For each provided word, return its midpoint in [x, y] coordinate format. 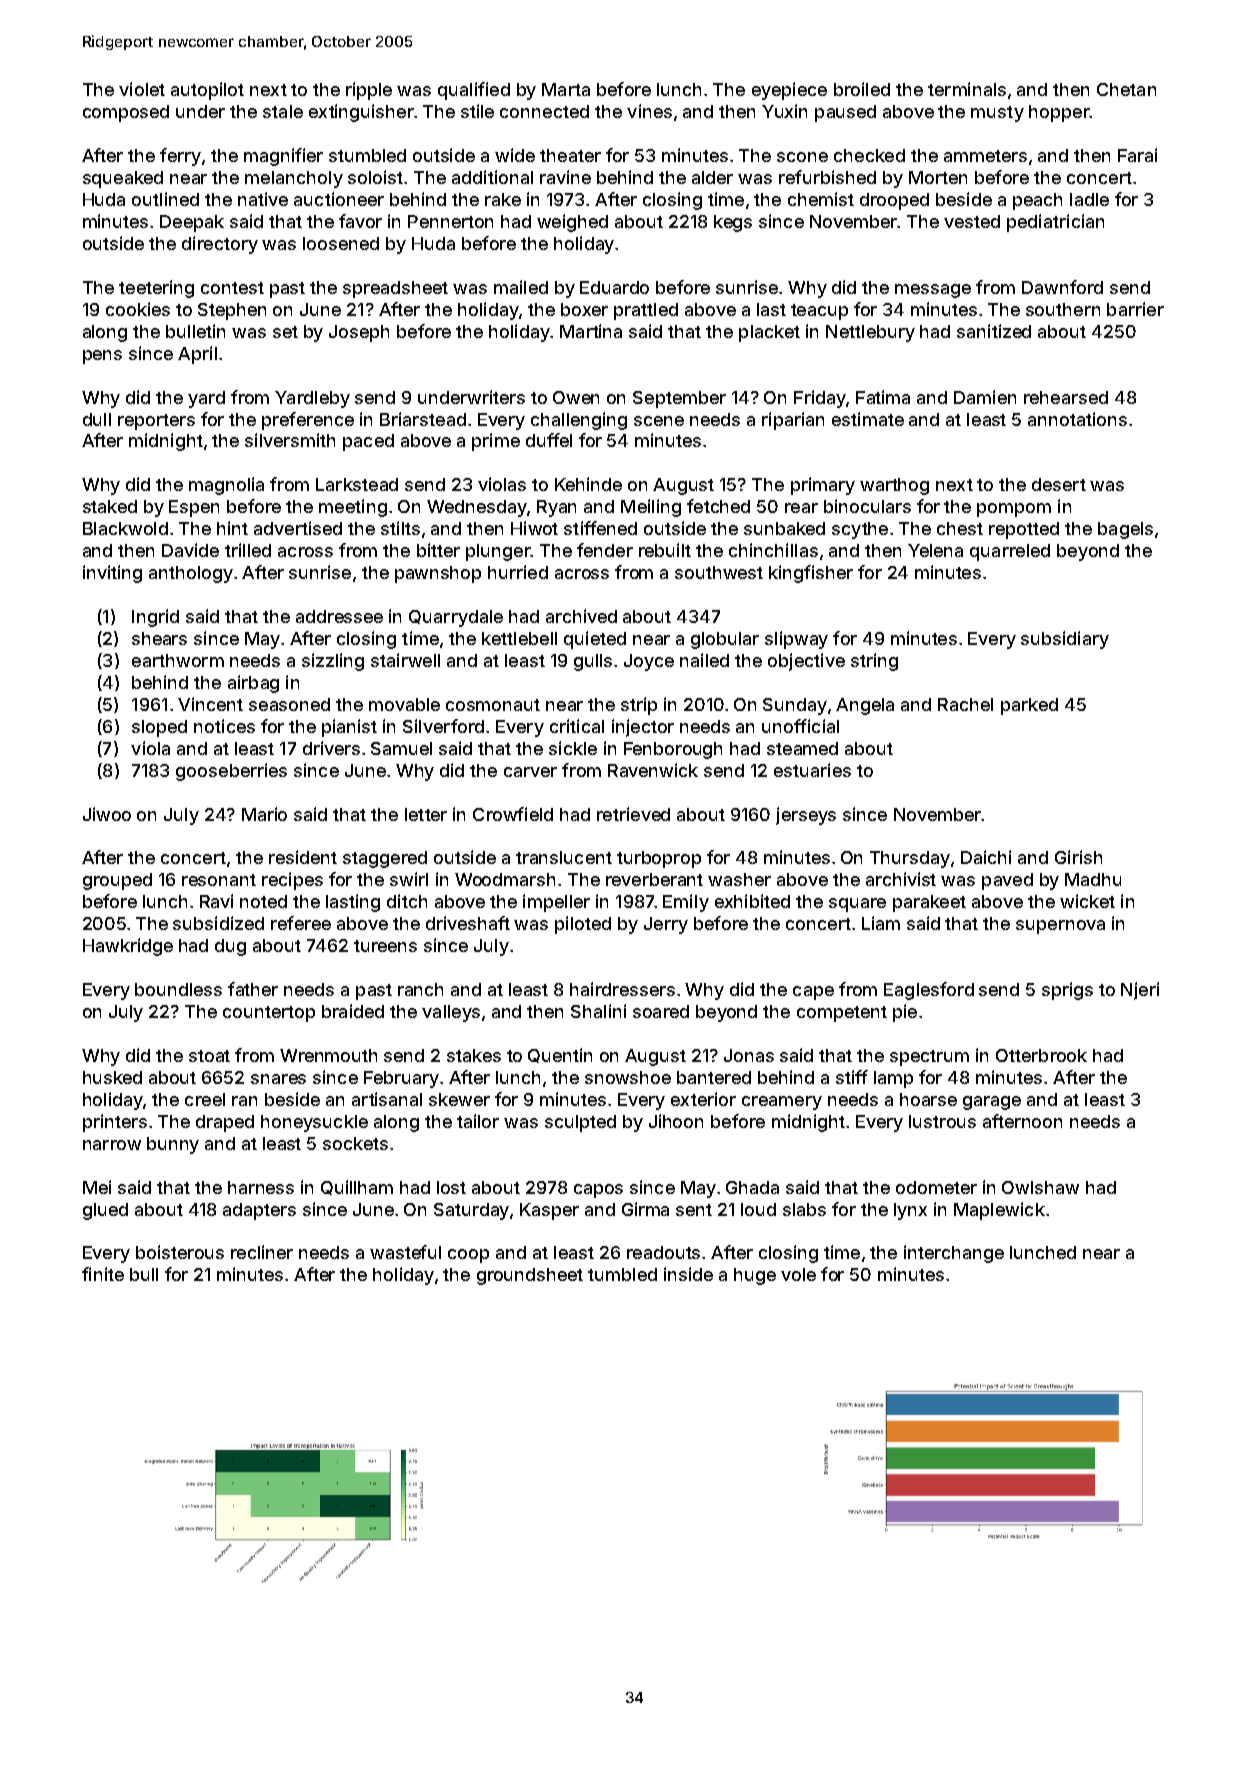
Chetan [1126, 89]
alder [712, 177]
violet [142, 89]
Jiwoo [107, 814]
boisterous [180, 1252]
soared [661, 1011]
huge [755, 1276]
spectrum [929, 1058]
